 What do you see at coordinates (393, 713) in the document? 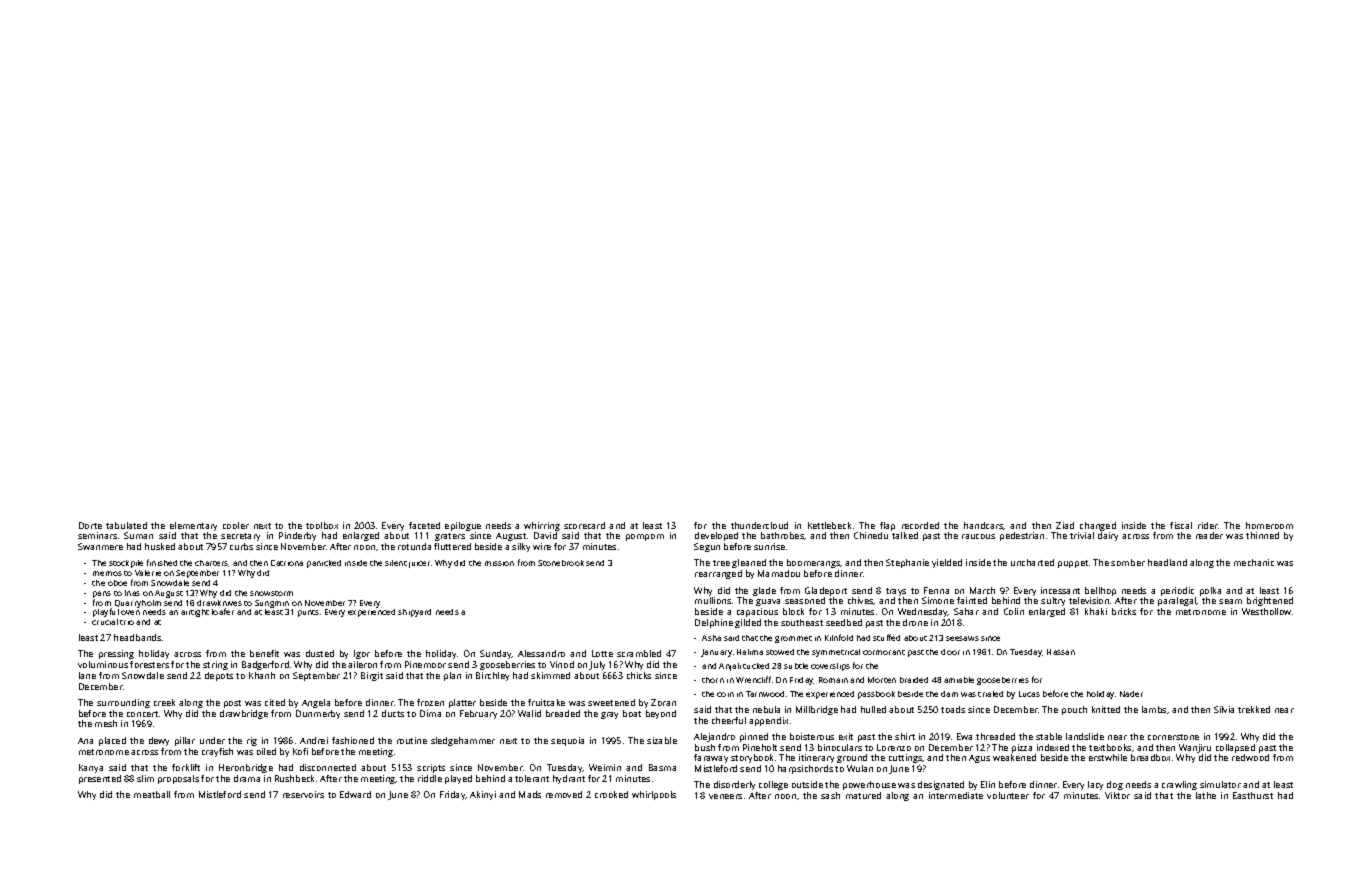
I see `ducts` at bounding box center [393, 713].
